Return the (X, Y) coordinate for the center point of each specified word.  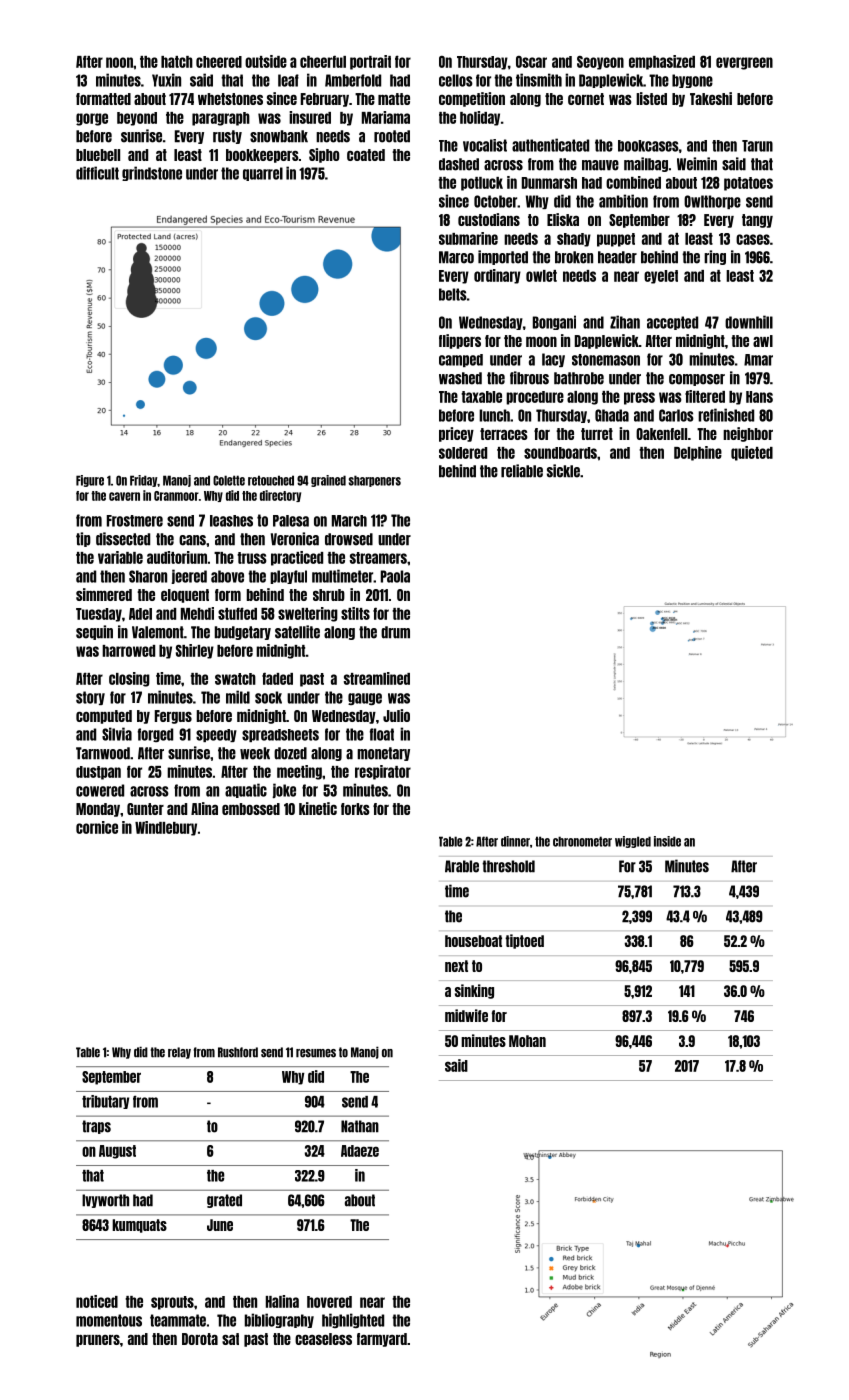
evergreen (744, 63)
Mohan (527, 1041)
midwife (466, 1015)
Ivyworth (105, 1201)
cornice (97, 827)
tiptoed (524, 941)
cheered (219, 62)
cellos (456, 80)
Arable (462, 866)
